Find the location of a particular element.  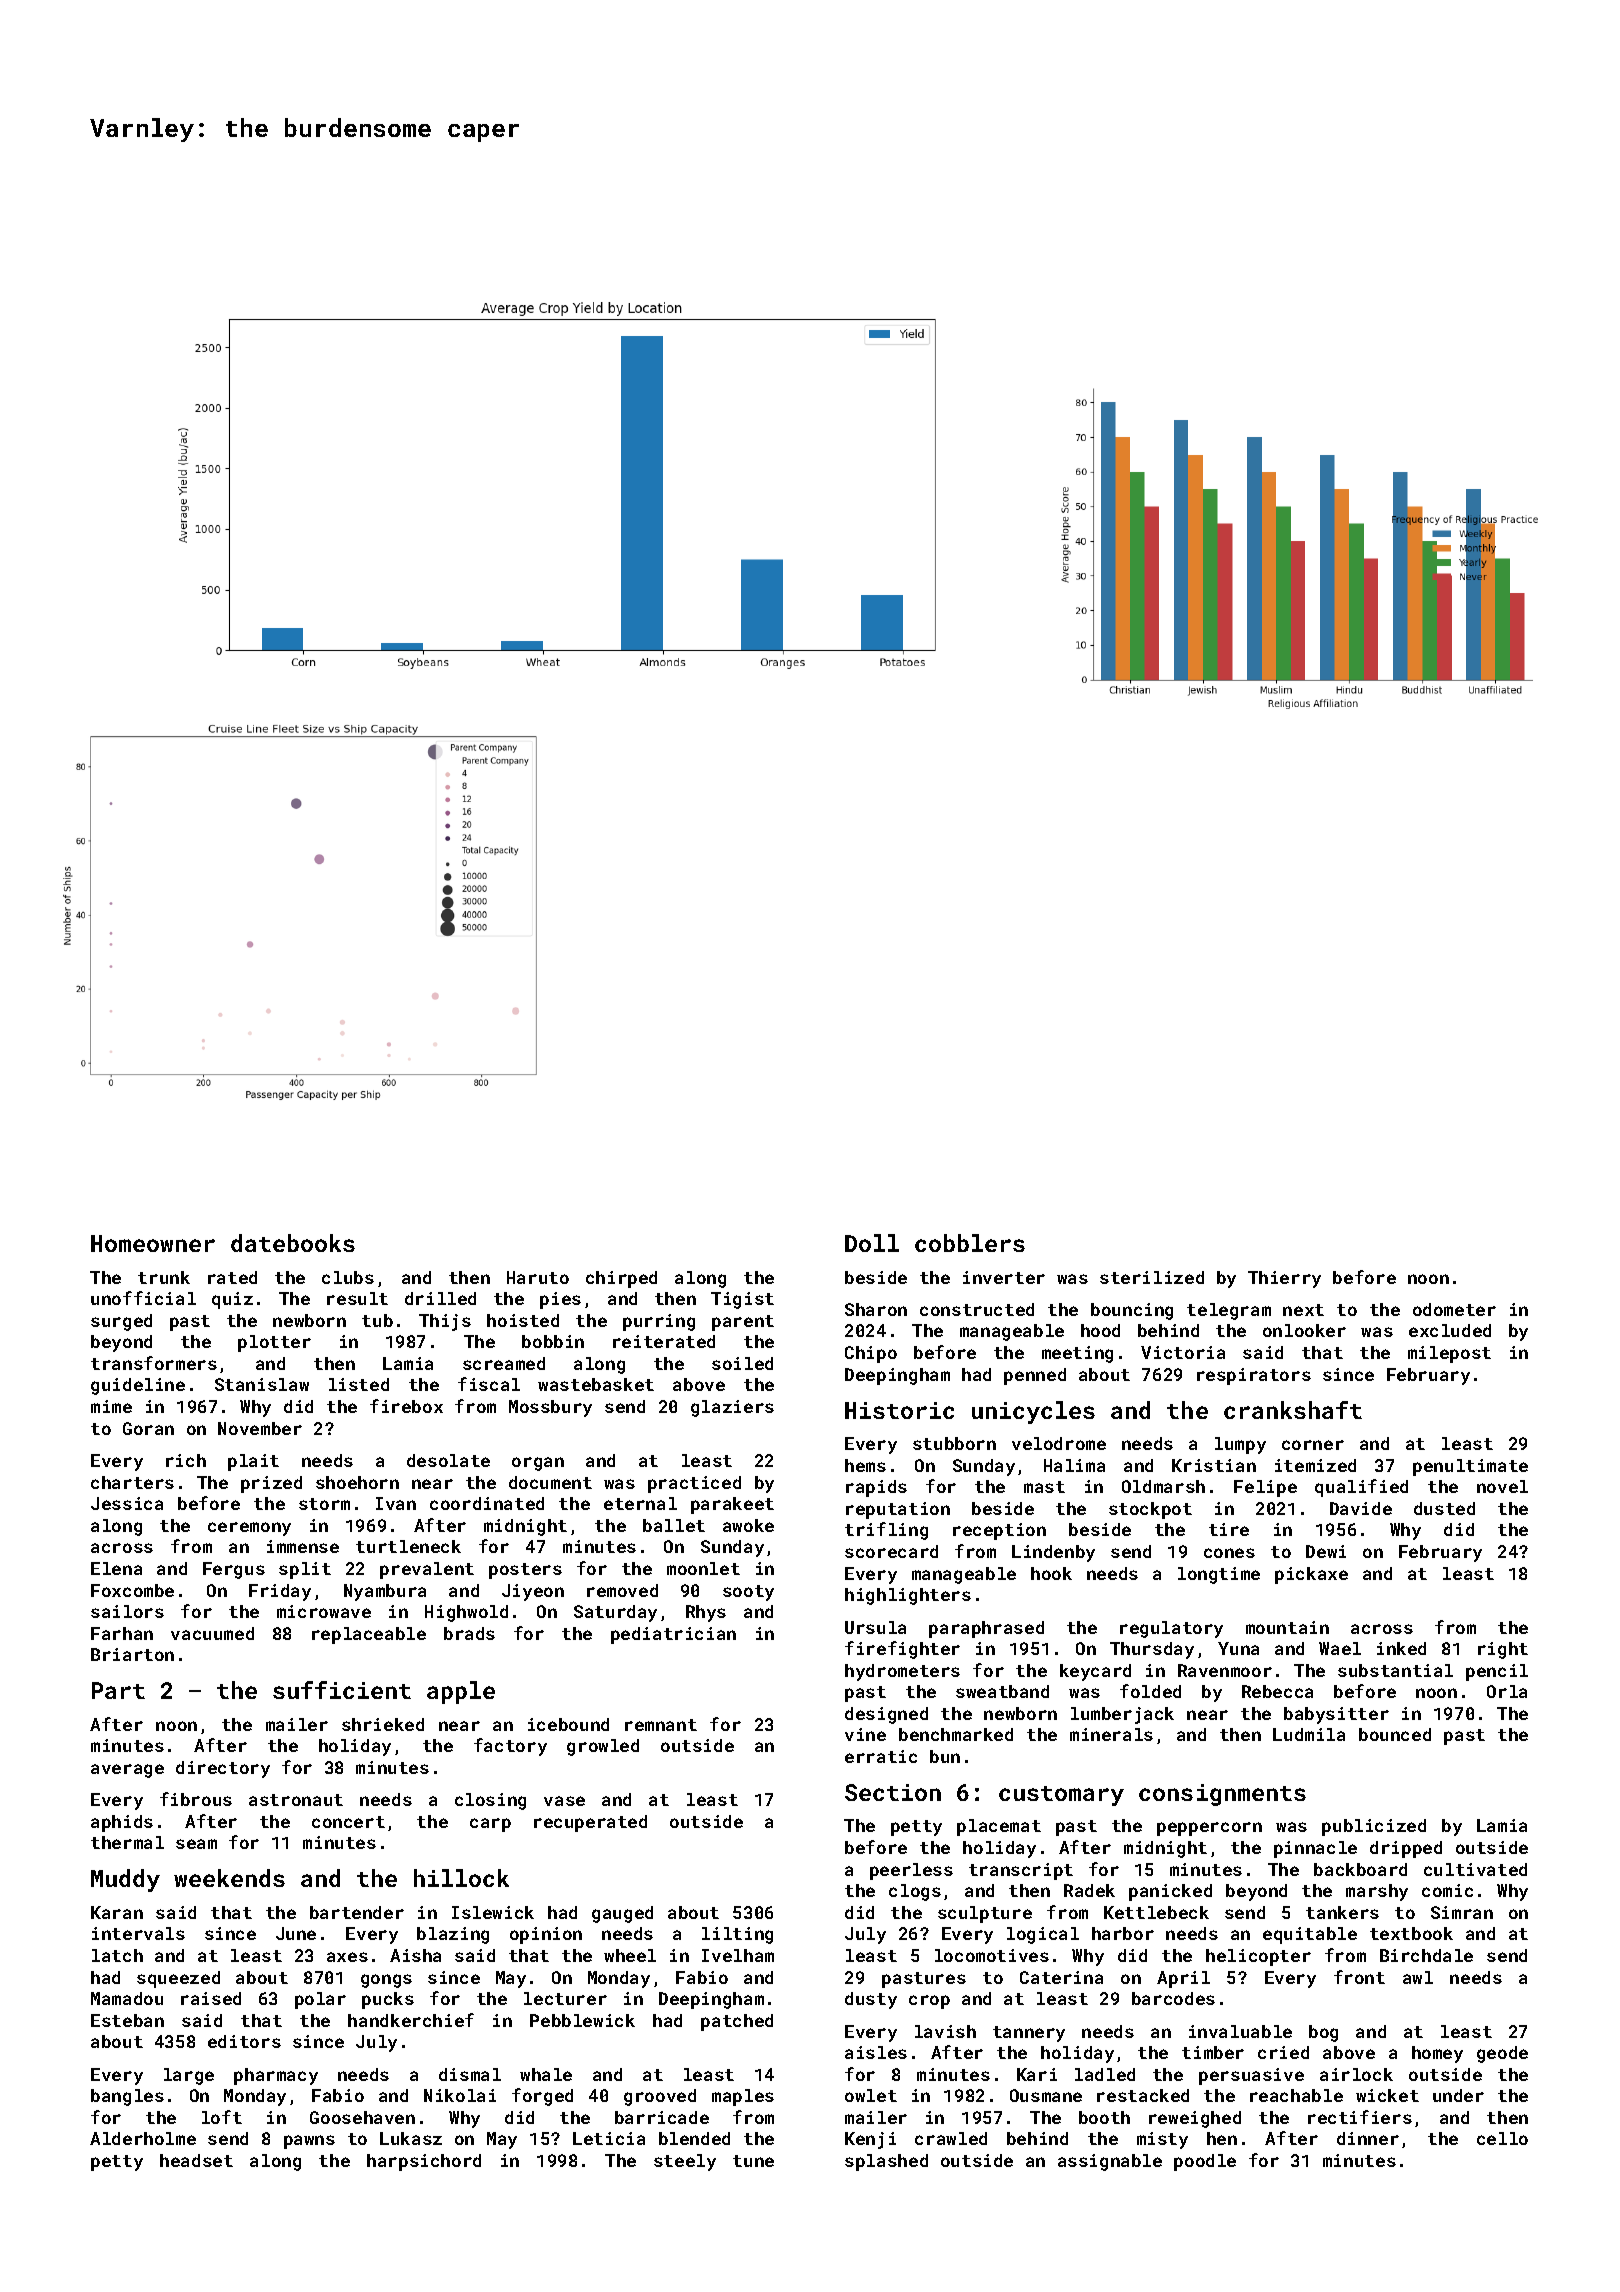

Thierry is located at coordinates (1284, 1279).
